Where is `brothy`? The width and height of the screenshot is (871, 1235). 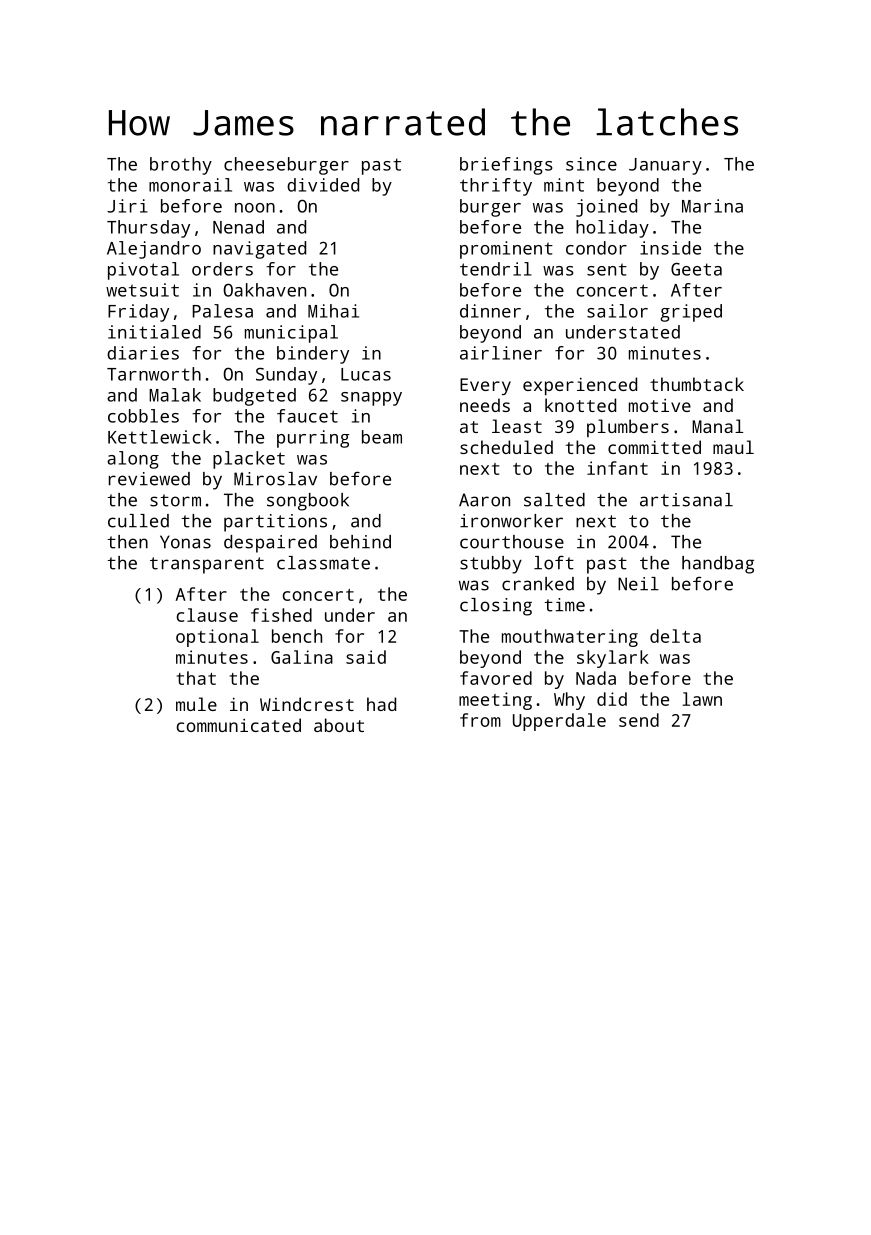
brothy is located at coordinates (181, 166).
